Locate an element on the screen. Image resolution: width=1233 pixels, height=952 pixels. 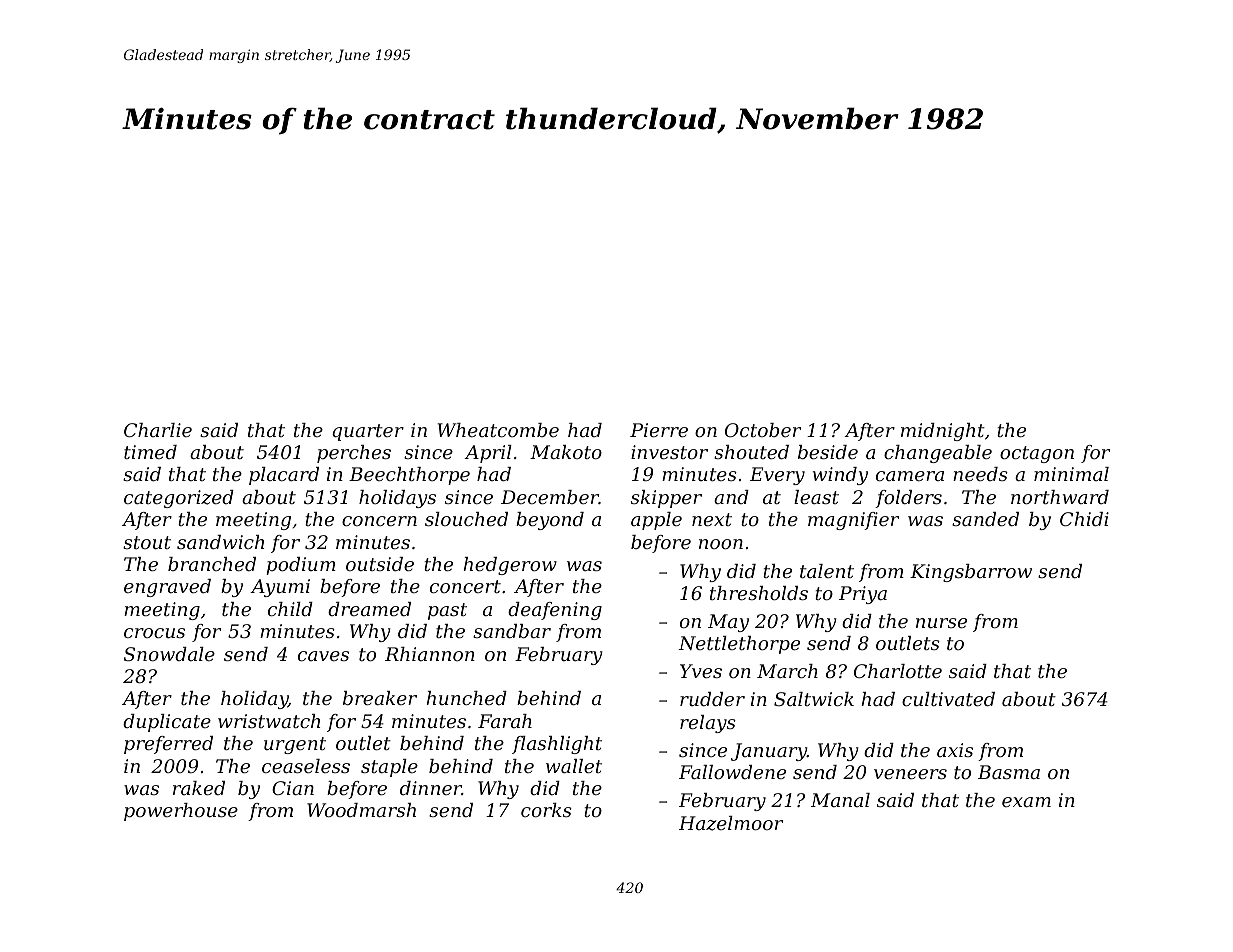
Every is located at coordinates (777, 476).
